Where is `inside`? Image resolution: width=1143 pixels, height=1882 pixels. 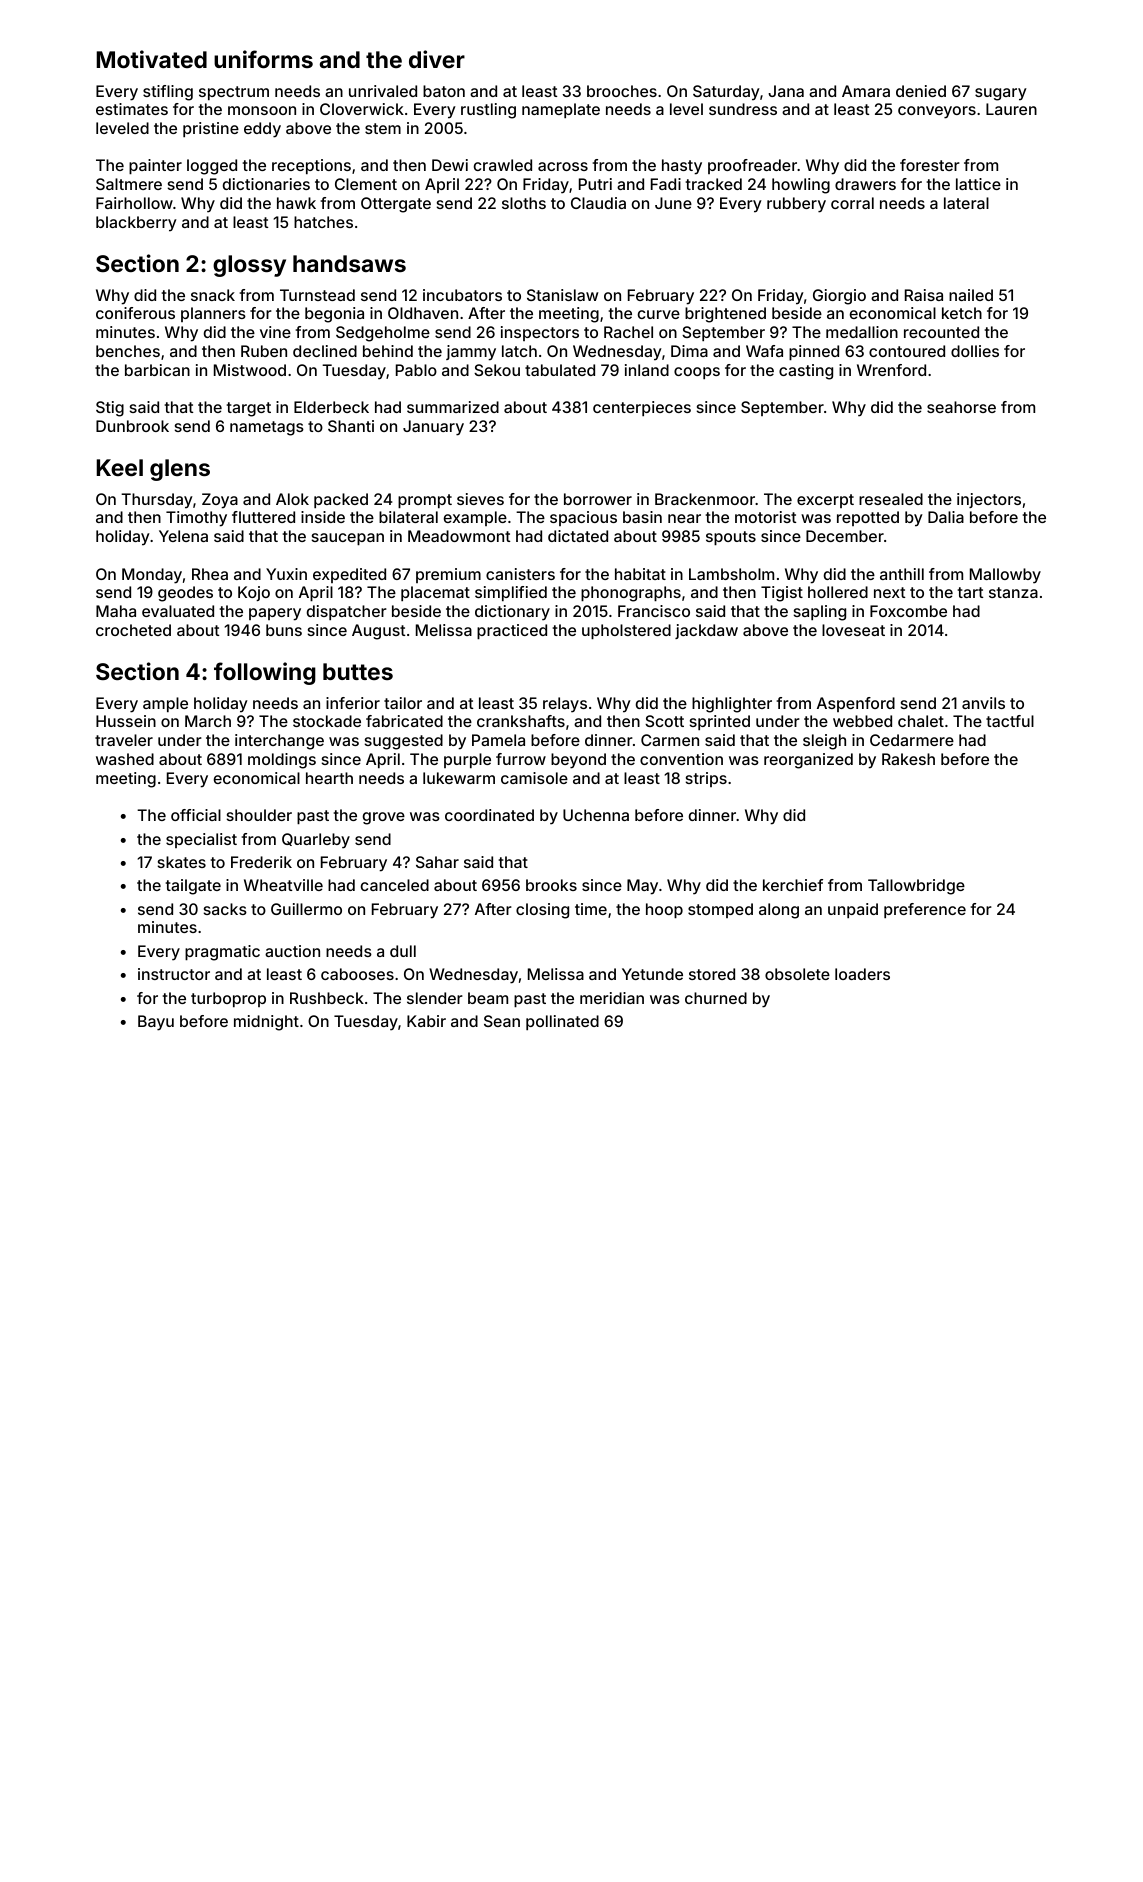
inside is located at coordinates (323, 517).
